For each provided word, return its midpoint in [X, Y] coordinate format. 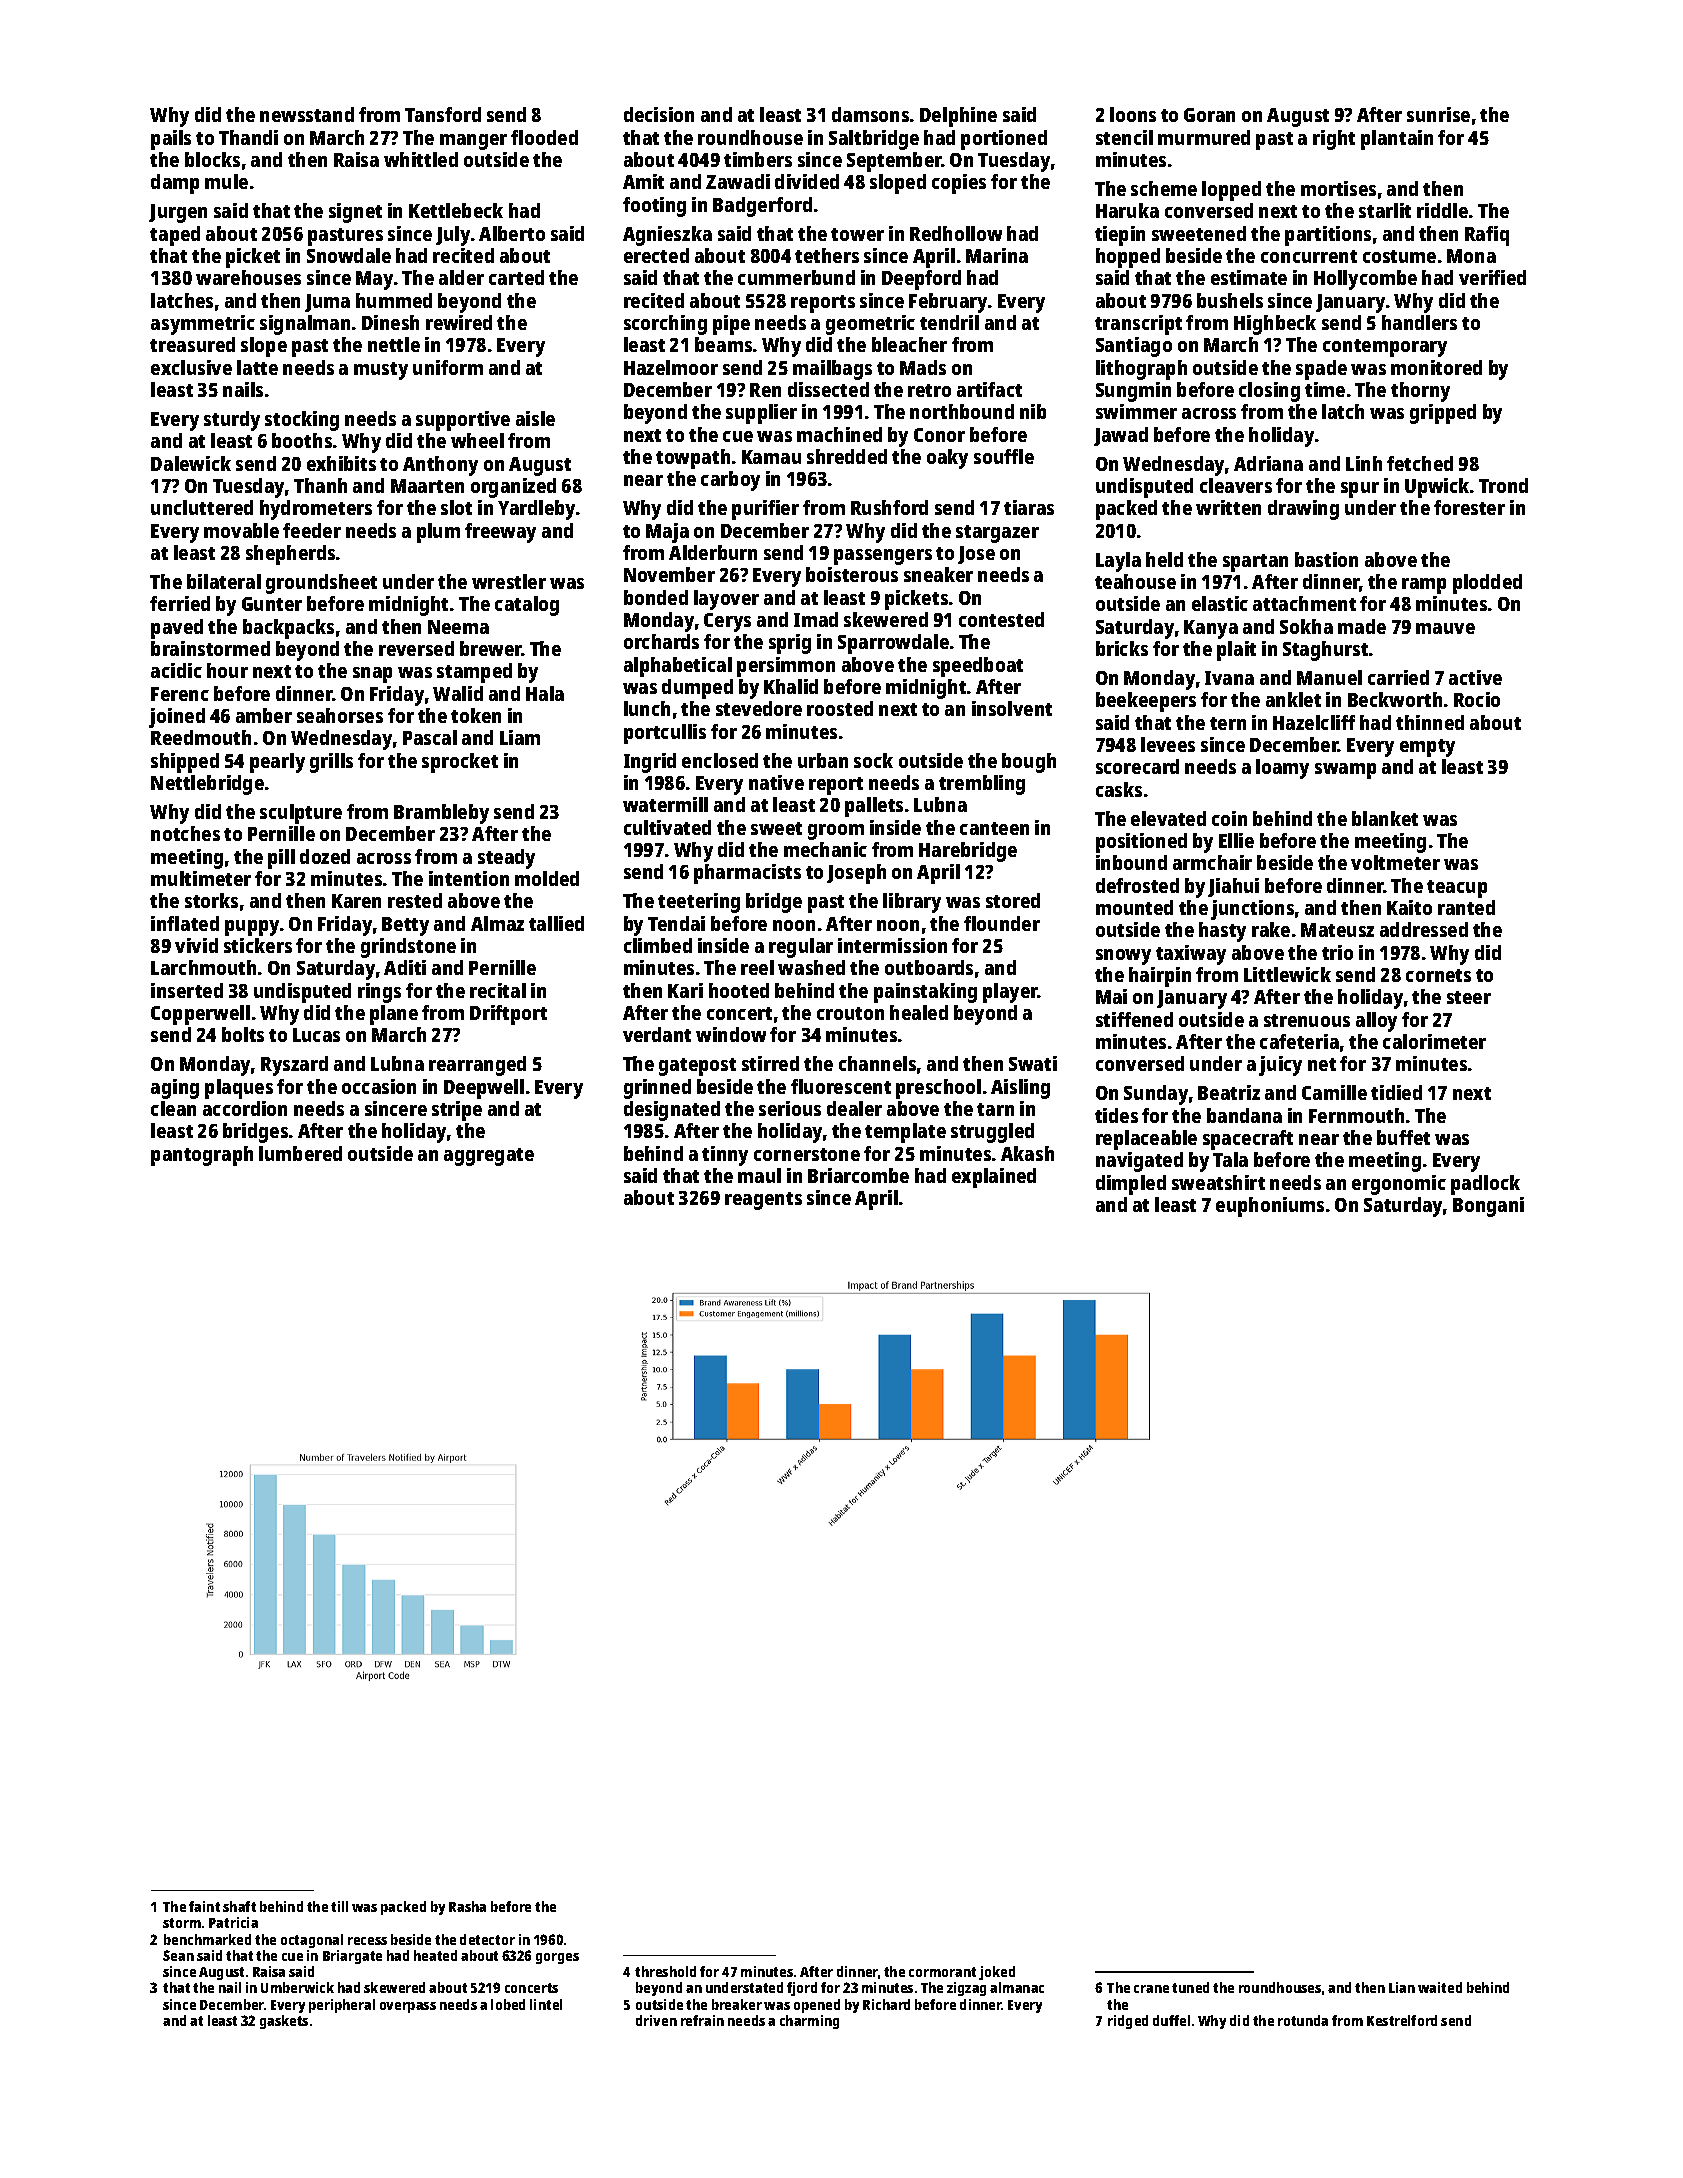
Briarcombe [858, 1175]
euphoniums [1270, 1207]
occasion [379, 1086]
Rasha [467, 1906]
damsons [870, 114]
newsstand [307, 114]
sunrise [1438, 114]
